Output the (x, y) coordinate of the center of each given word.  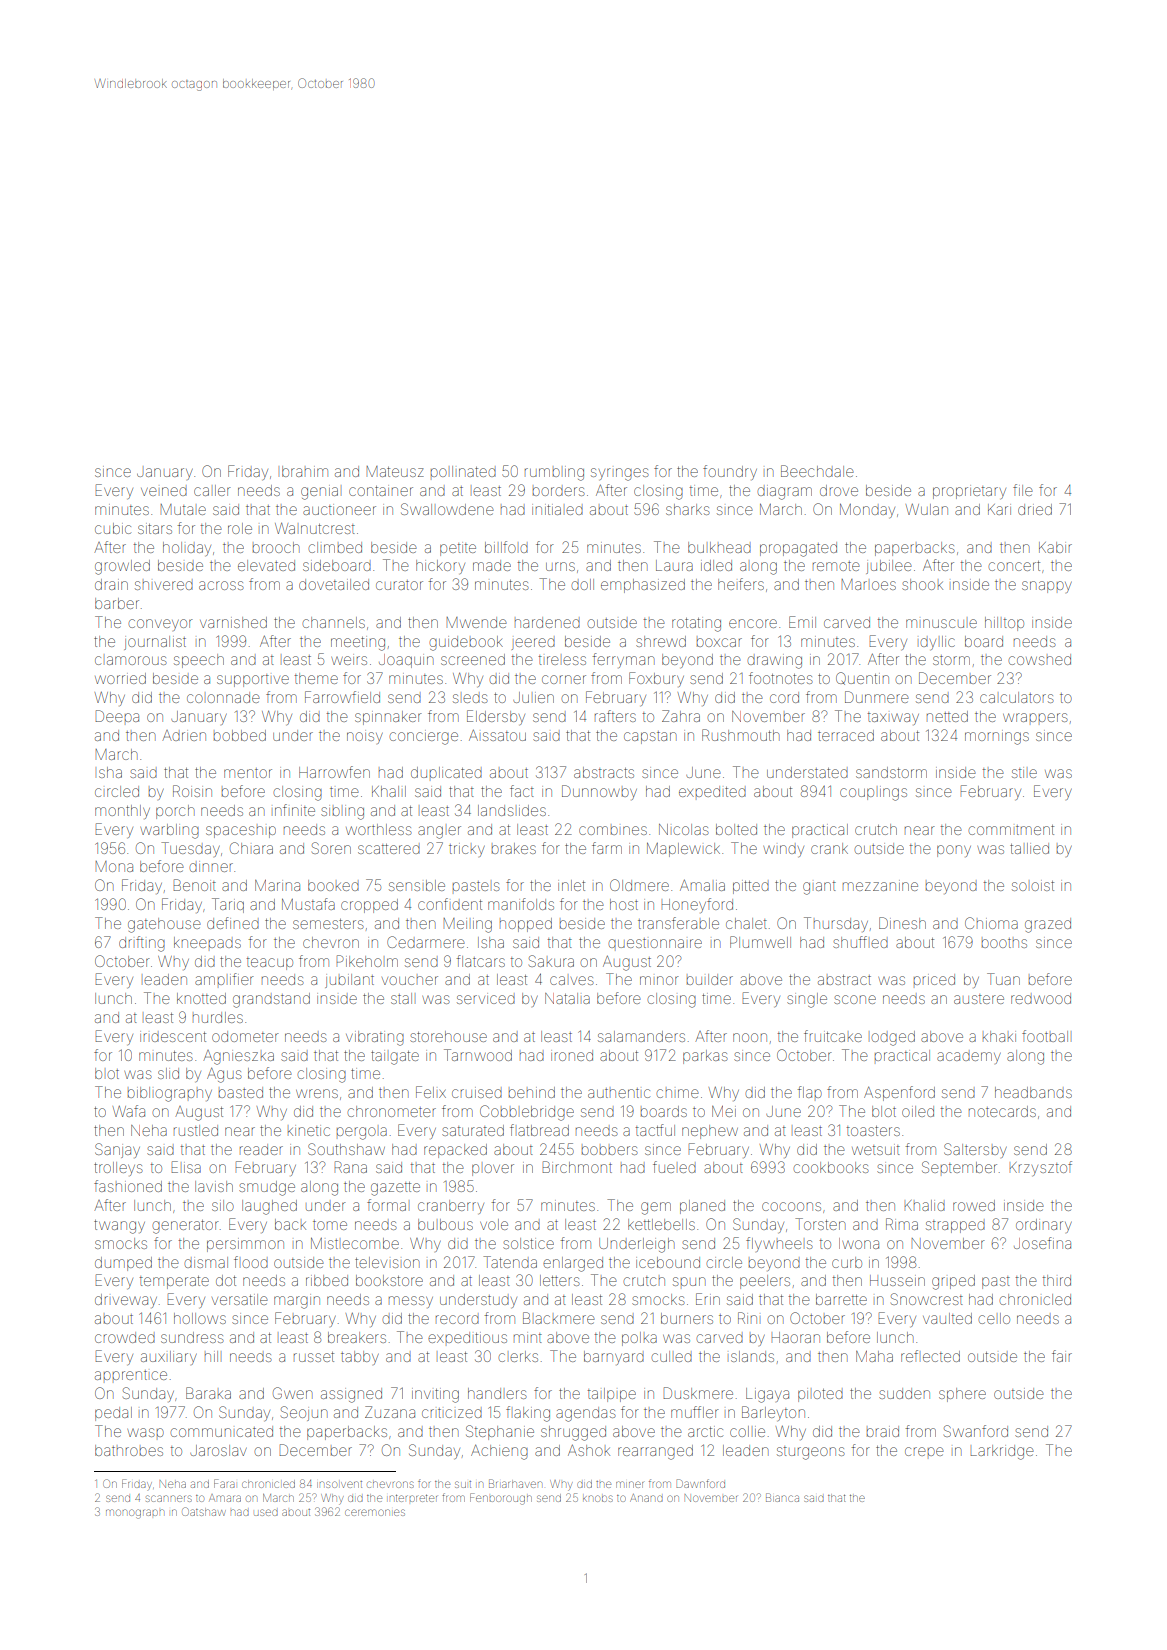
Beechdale (817, 471)
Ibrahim (305, 471)
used (266, 1512)
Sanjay (117, 1150)
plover (493, 1170)
